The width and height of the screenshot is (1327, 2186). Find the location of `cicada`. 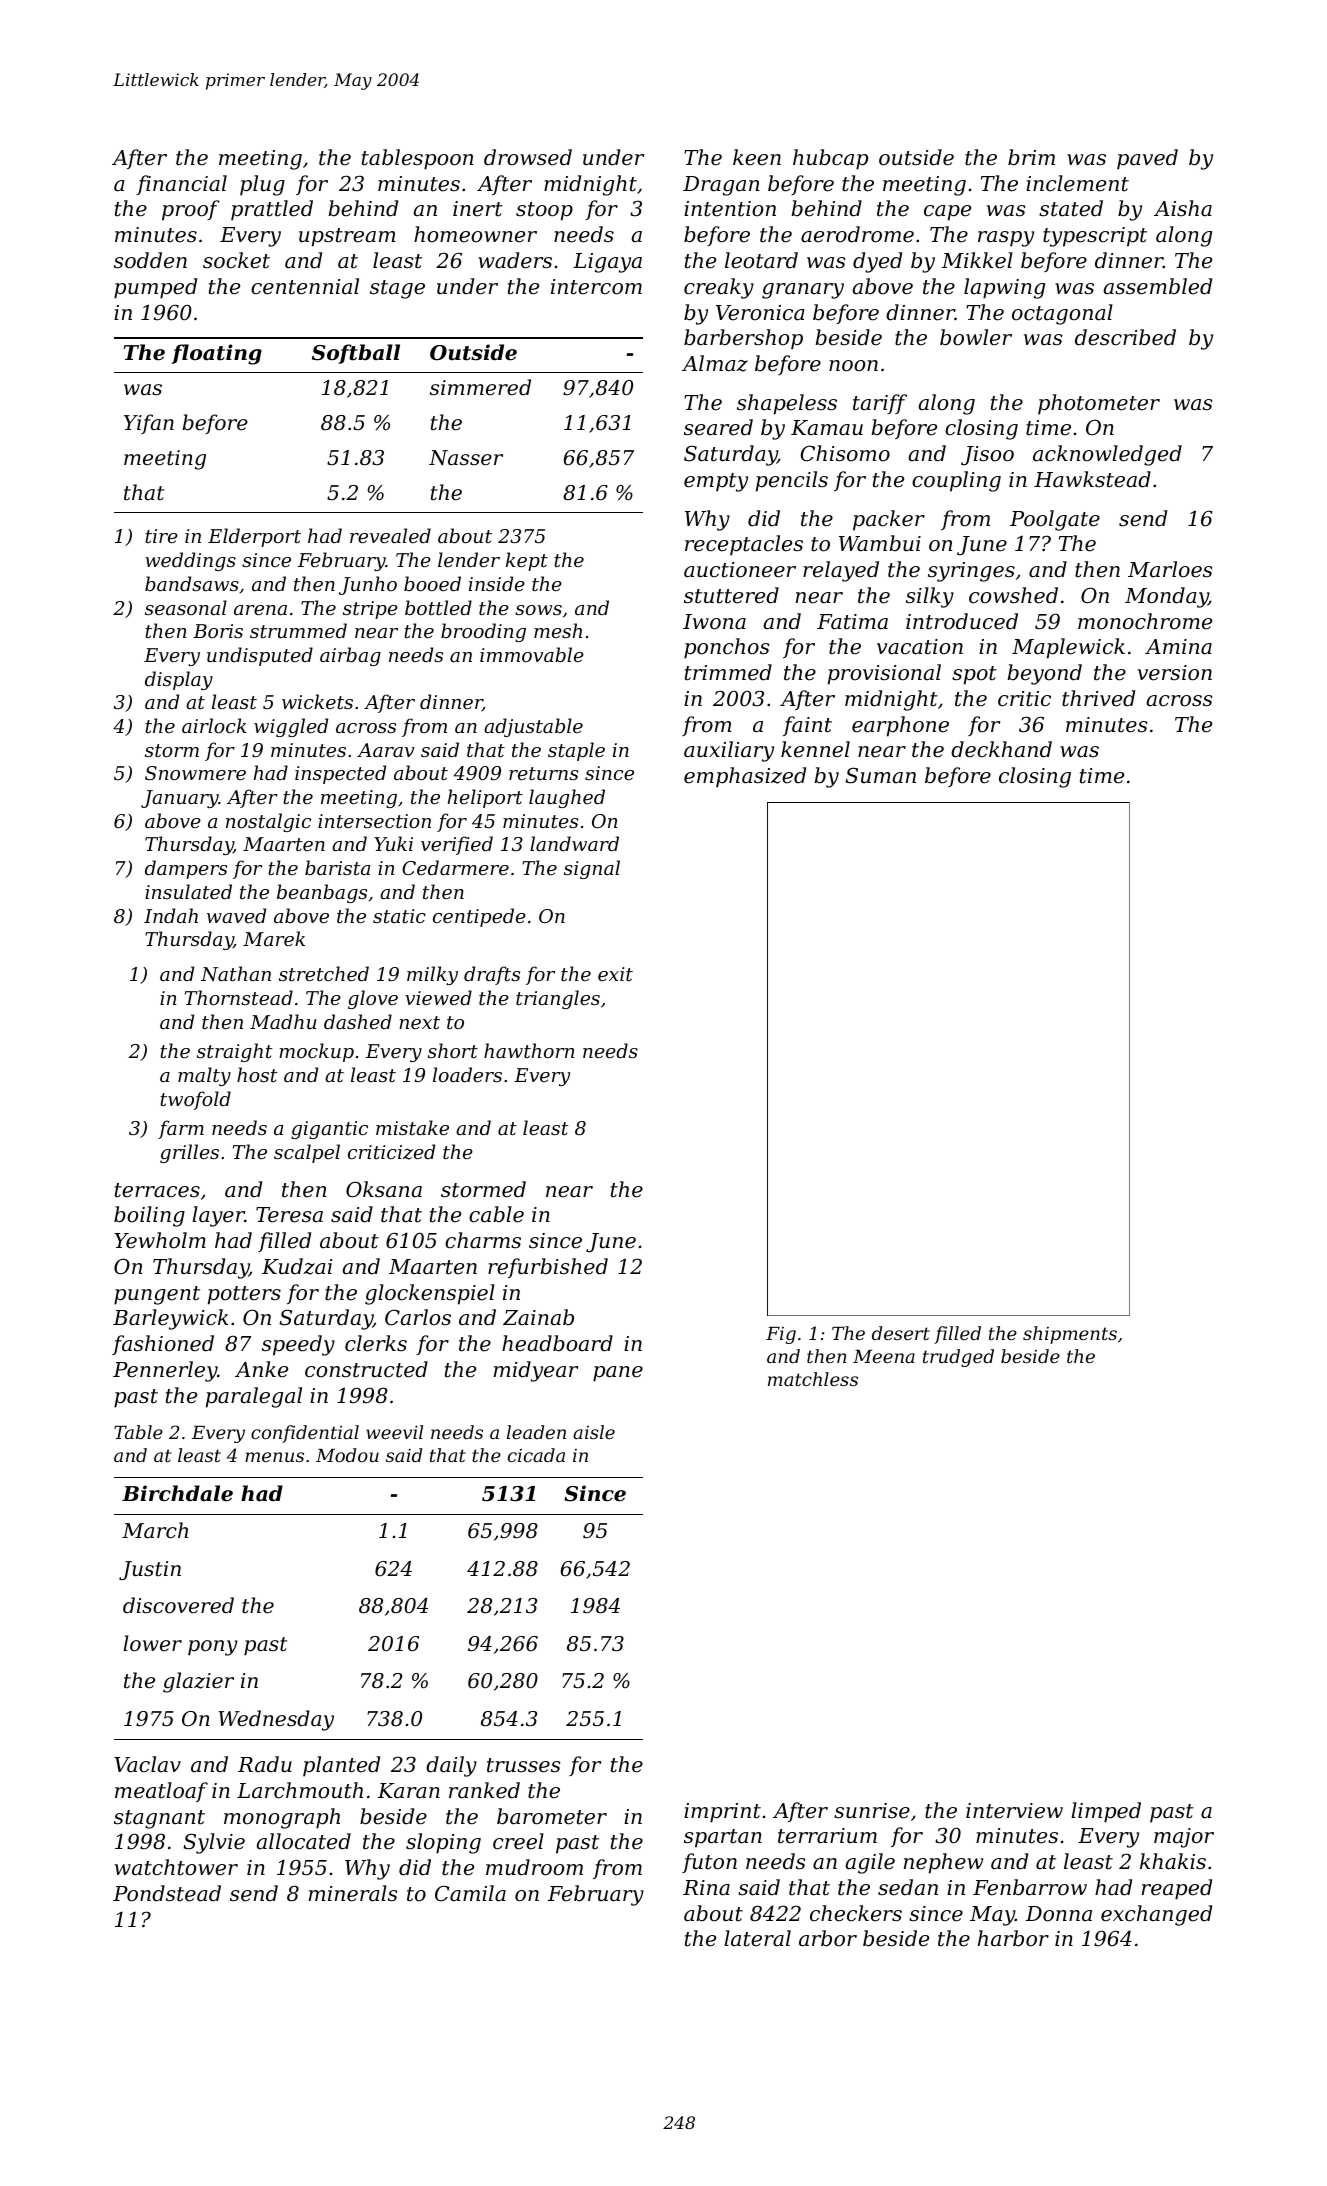

cicada is located at coordinates (536, 1455).
